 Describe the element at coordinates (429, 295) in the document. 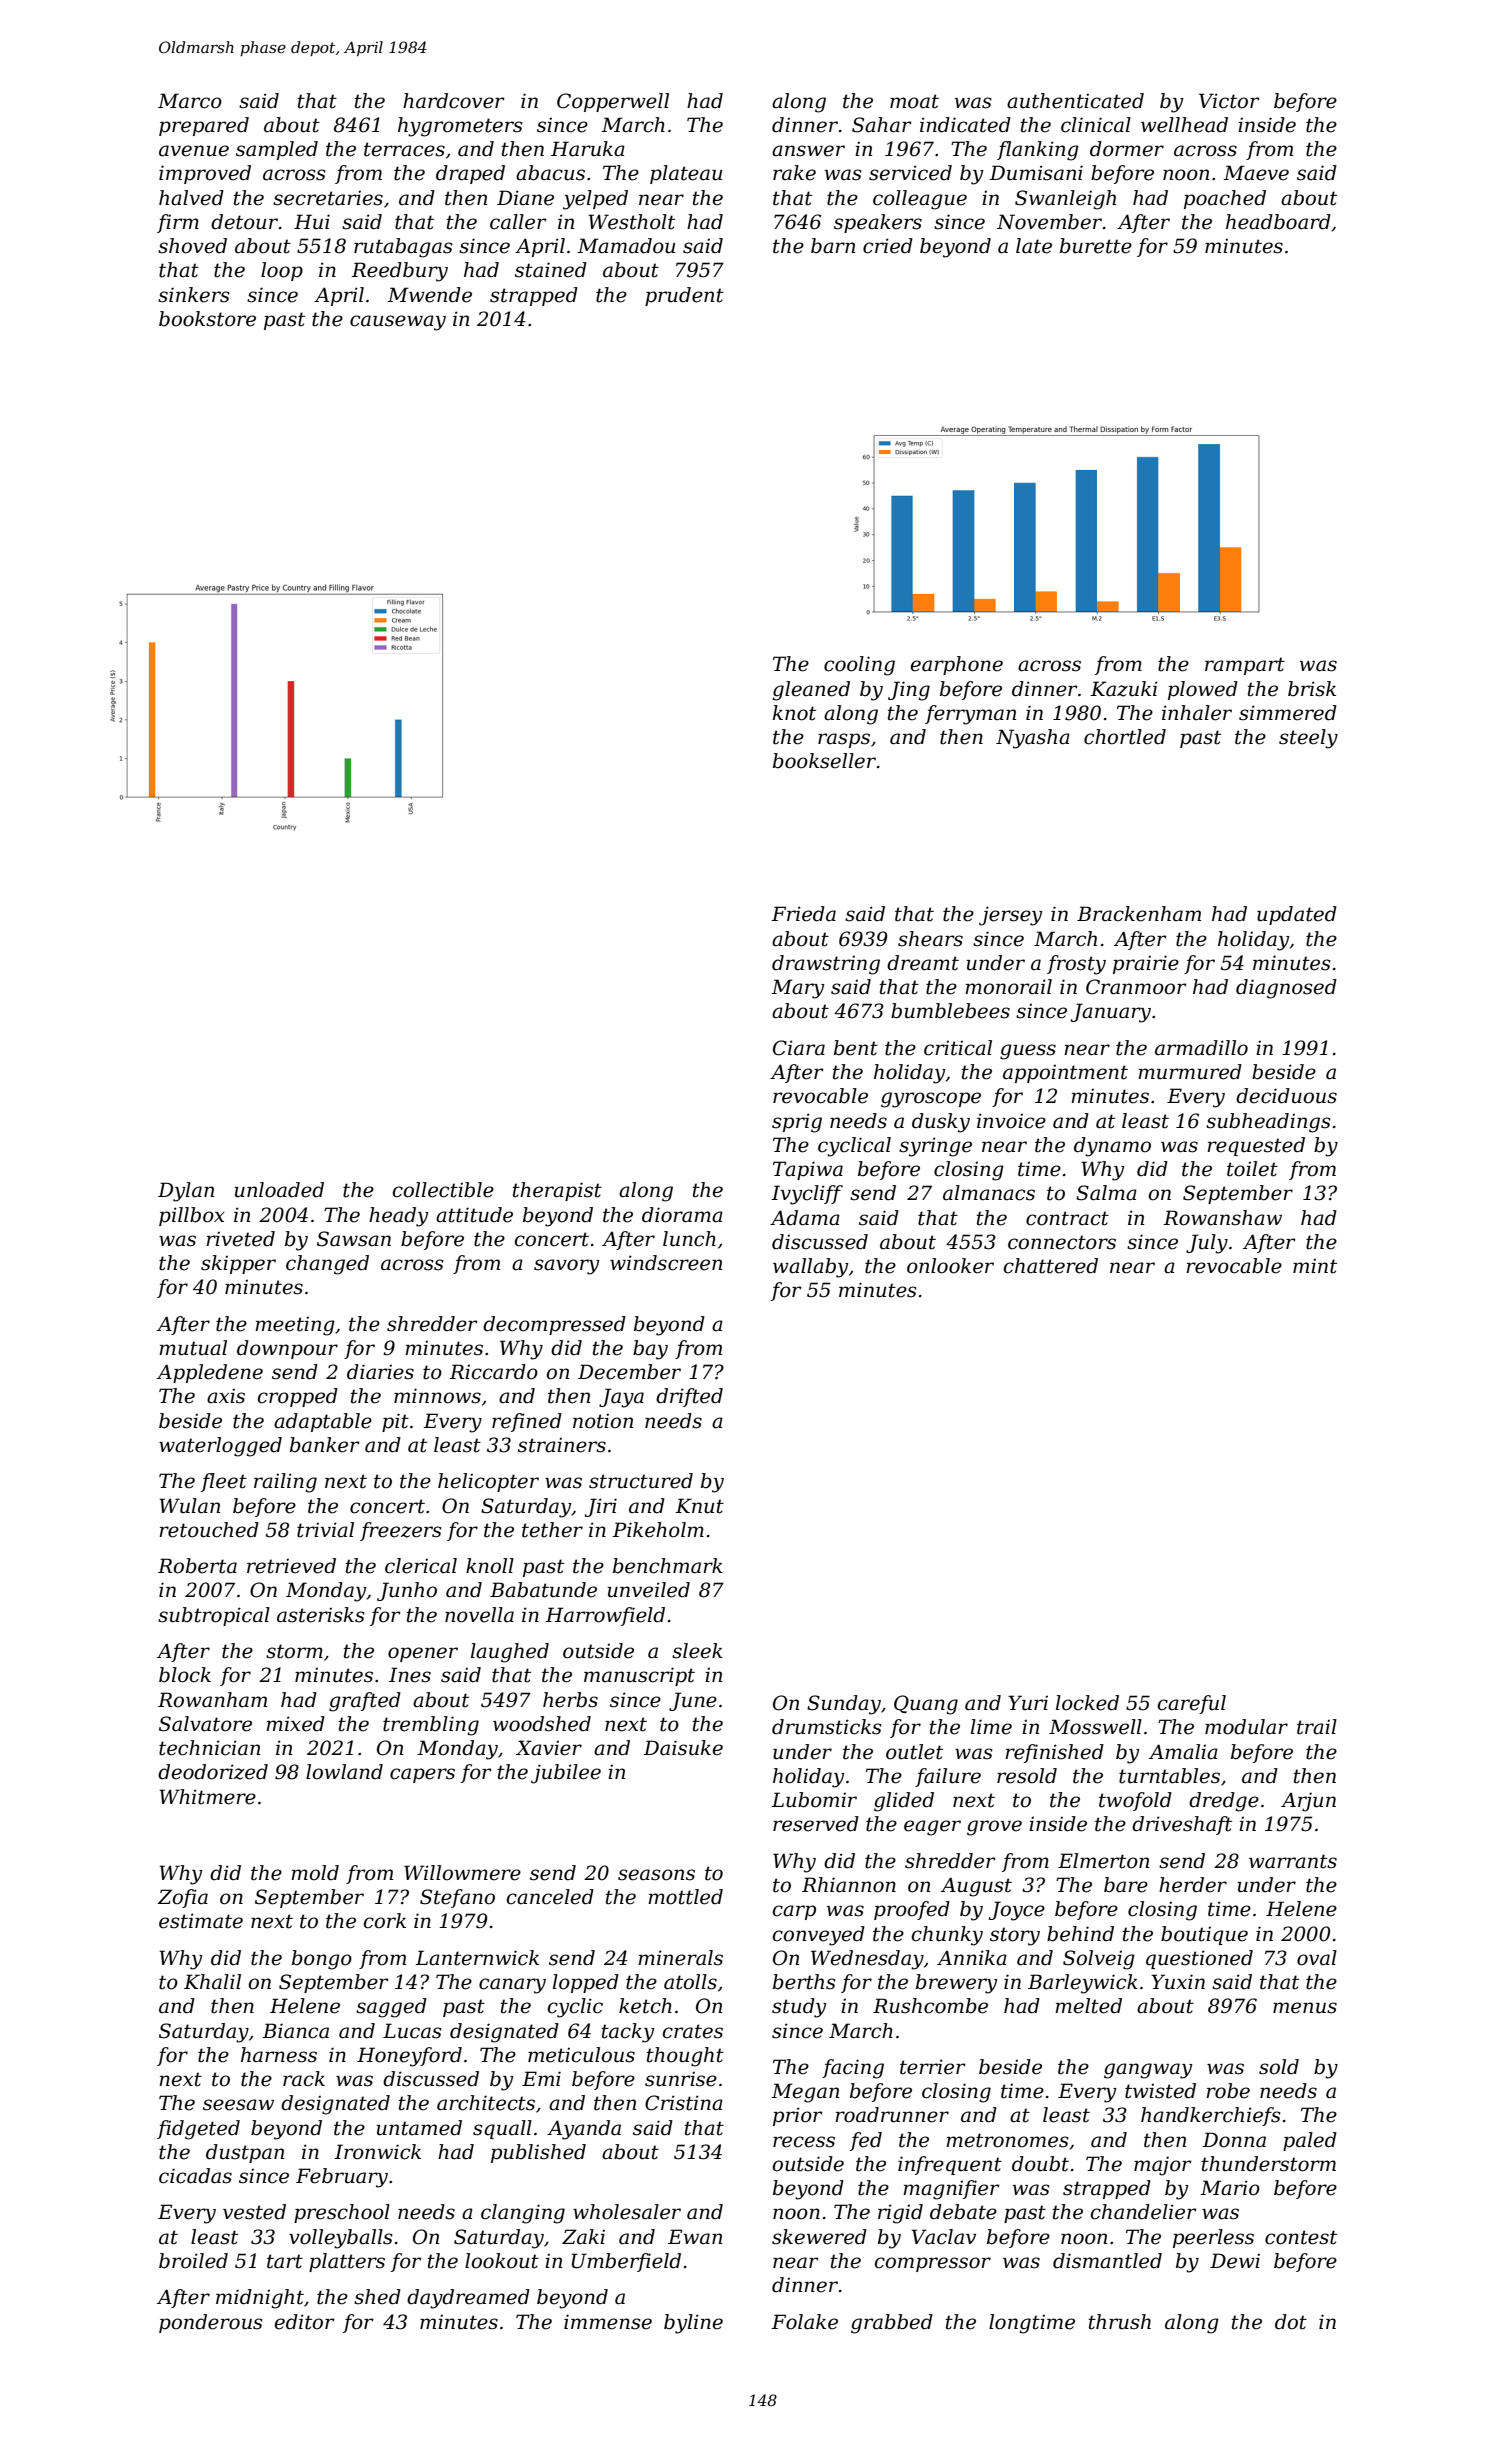

I see `Mwende` at that location.
